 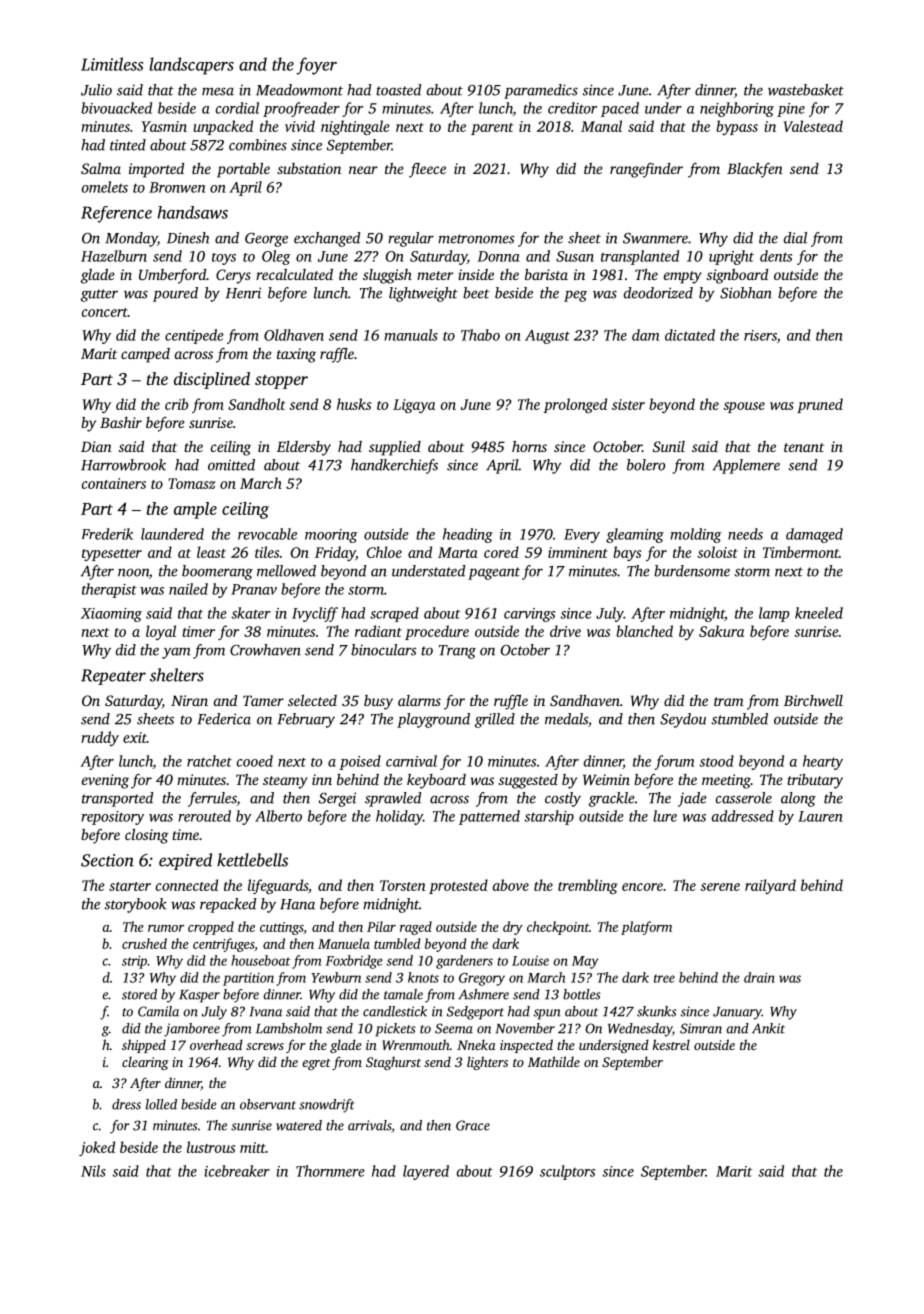 What do you see at coordinates (690, 335) in the image?
I see `dictated` at bounding box center [690, 335].
